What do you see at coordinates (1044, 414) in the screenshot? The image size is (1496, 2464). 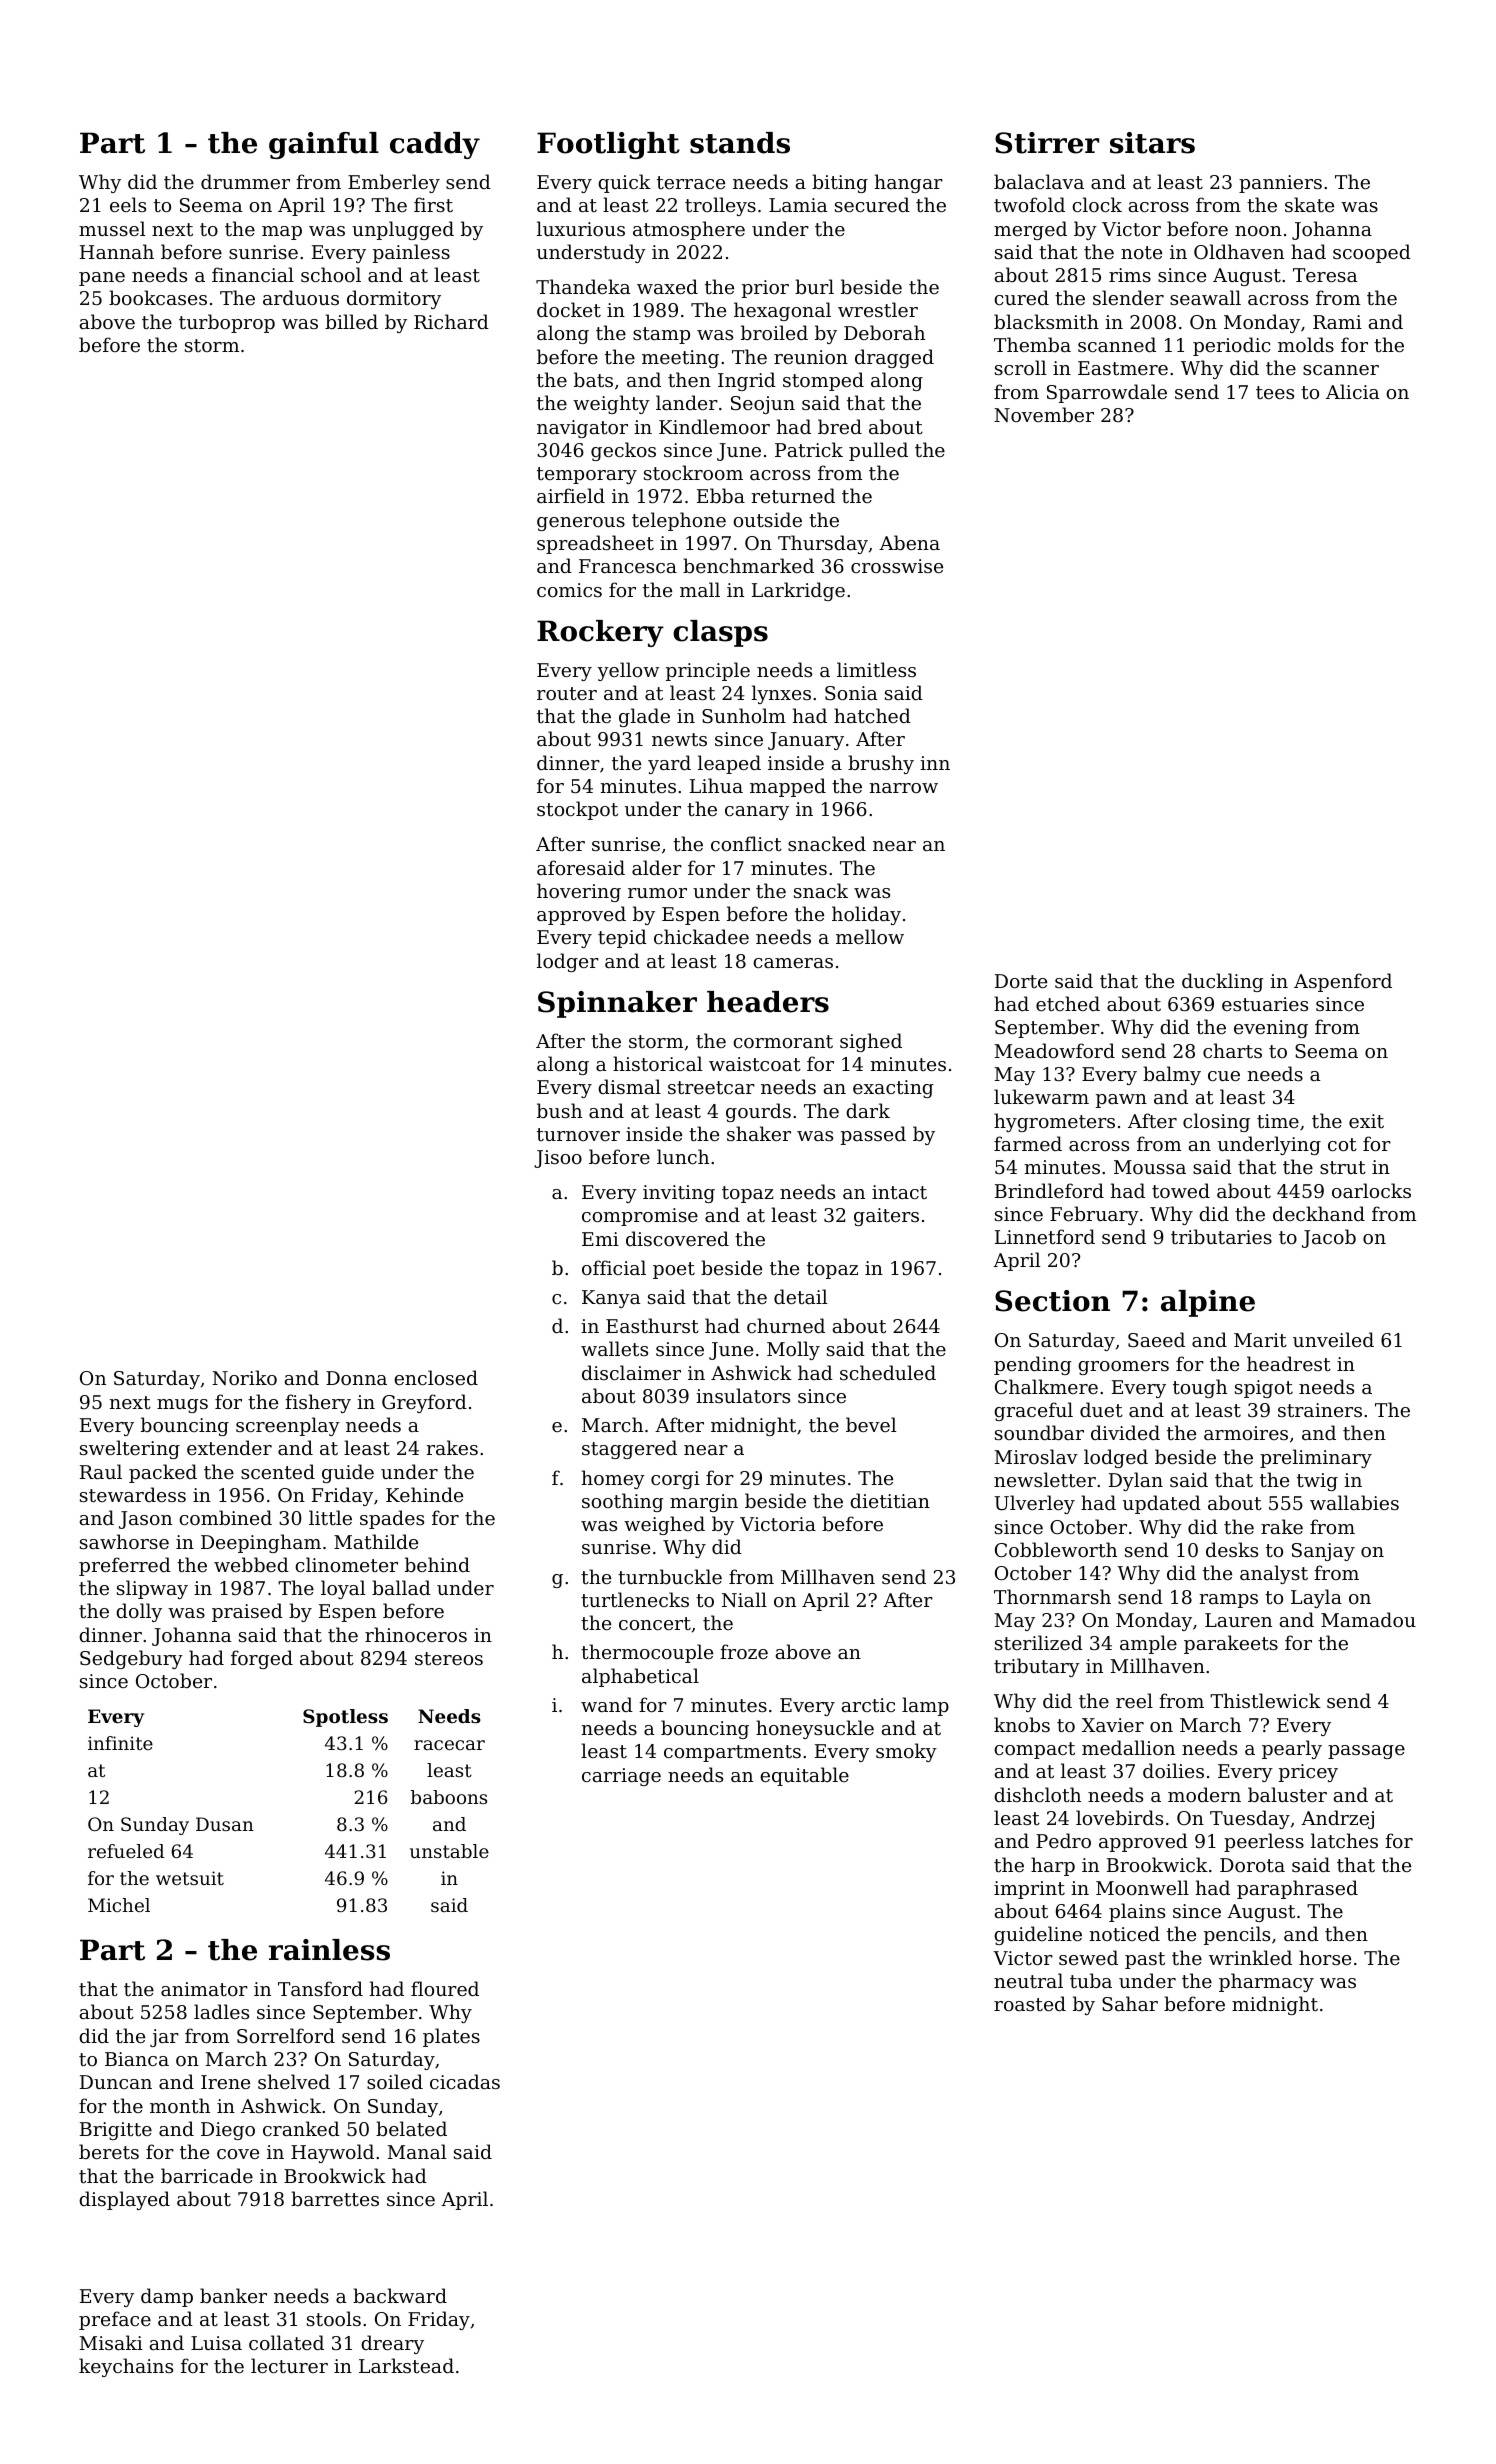 I see `November` at bounding box center [1044, 414].
